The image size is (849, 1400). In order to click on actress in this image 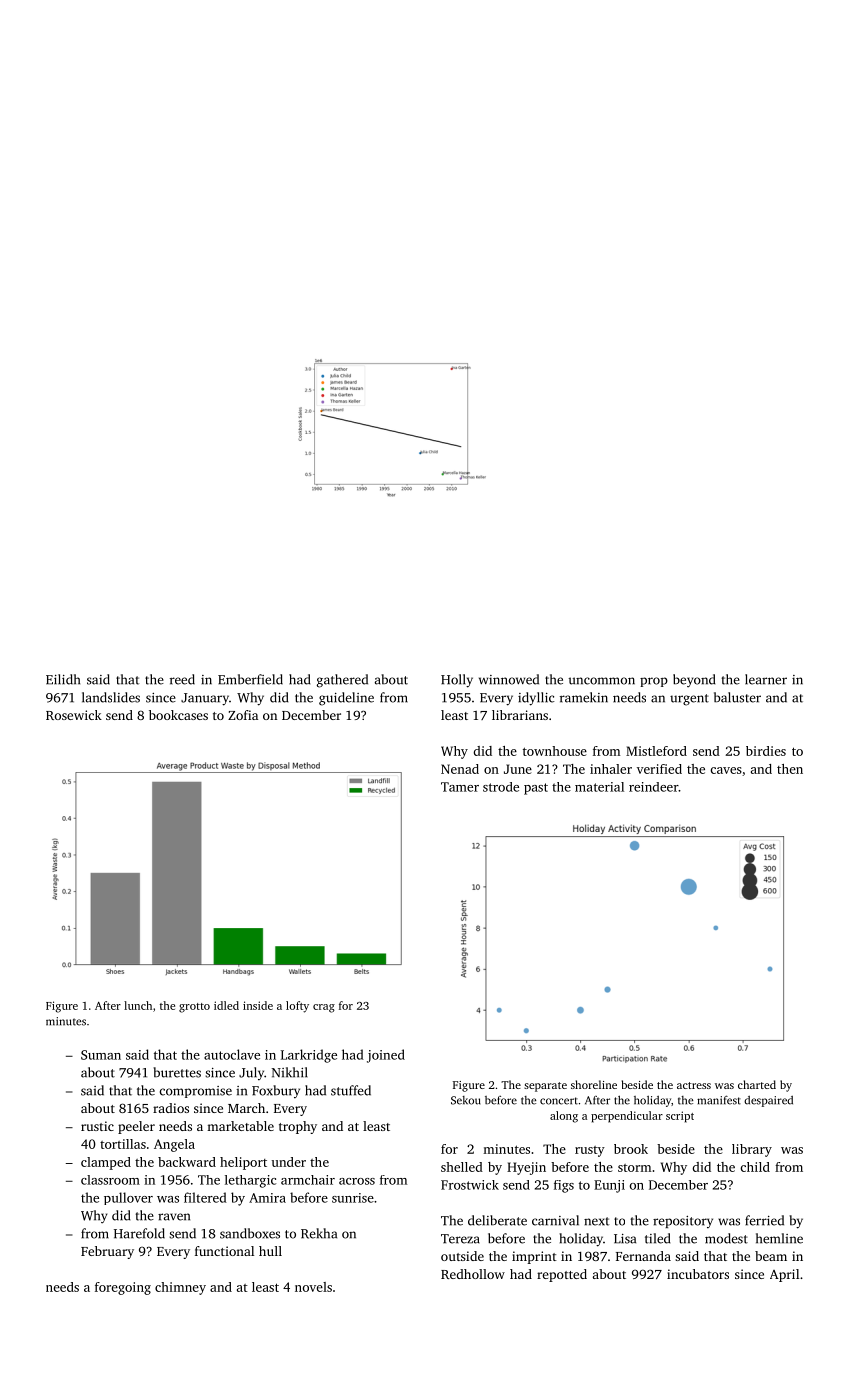, I will do `click(694, 1085)`.
